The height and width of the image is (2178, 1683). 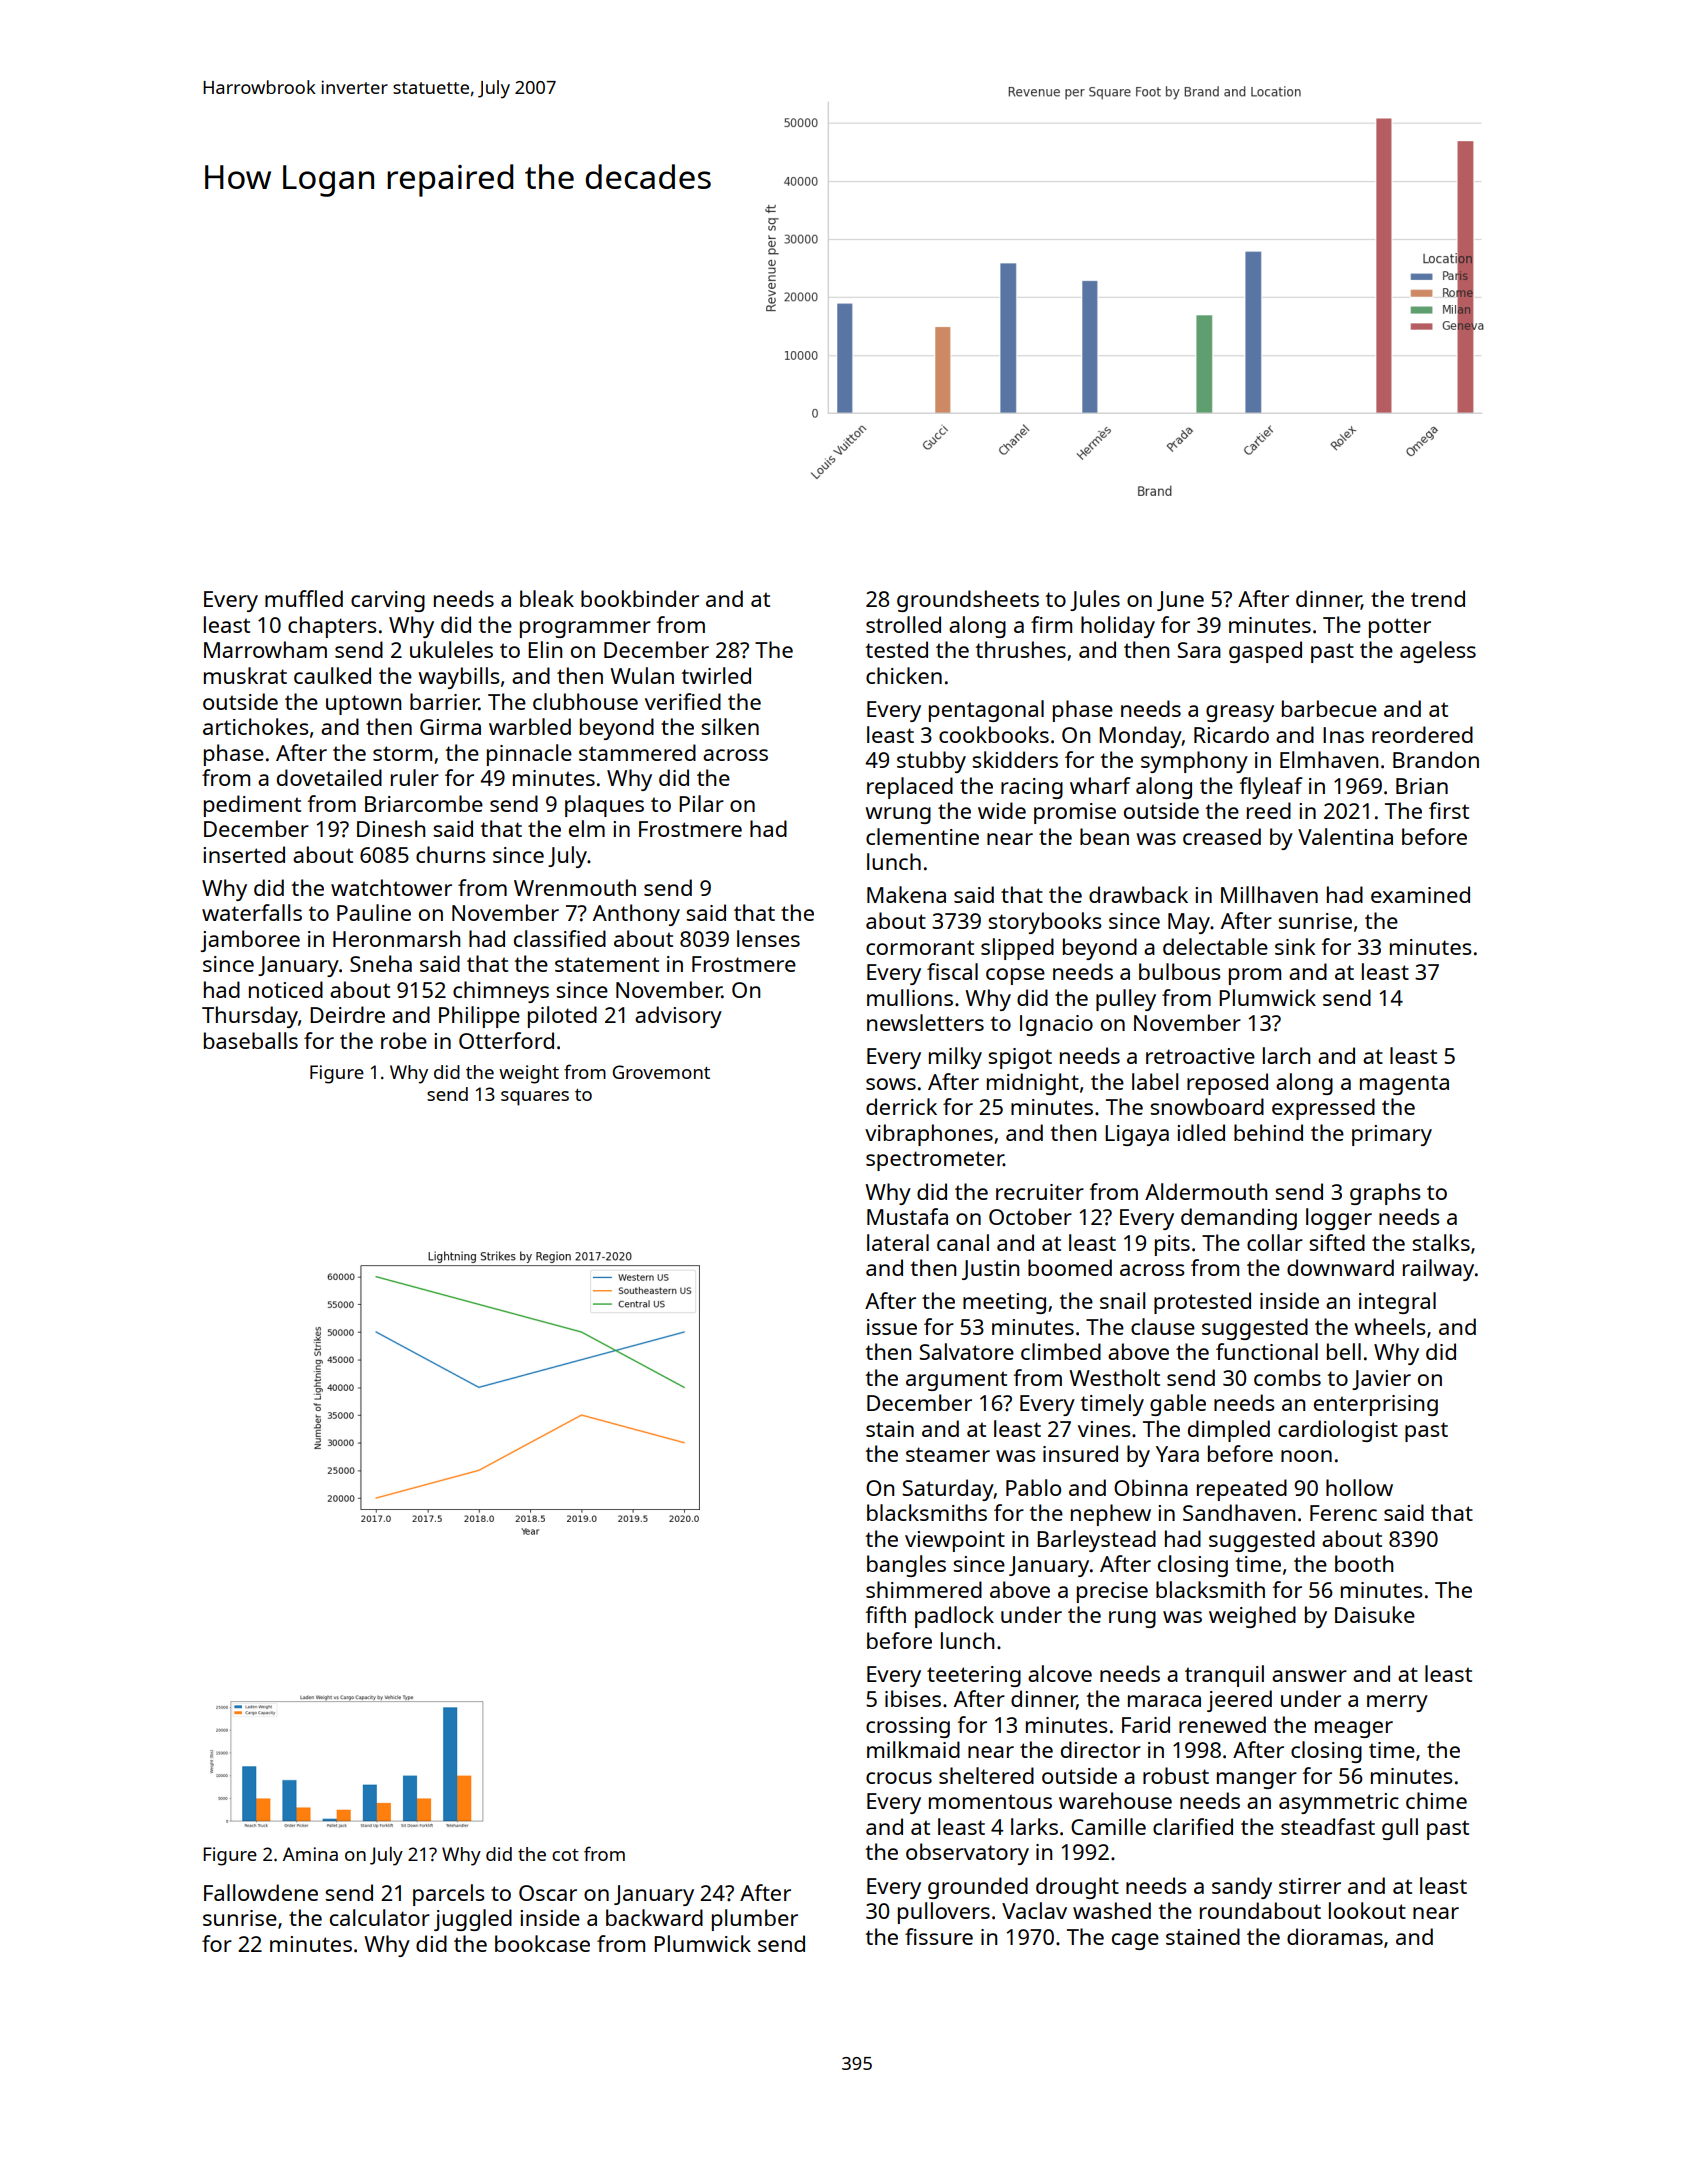 I want to click on potter, so click(x=1400, y=628).
